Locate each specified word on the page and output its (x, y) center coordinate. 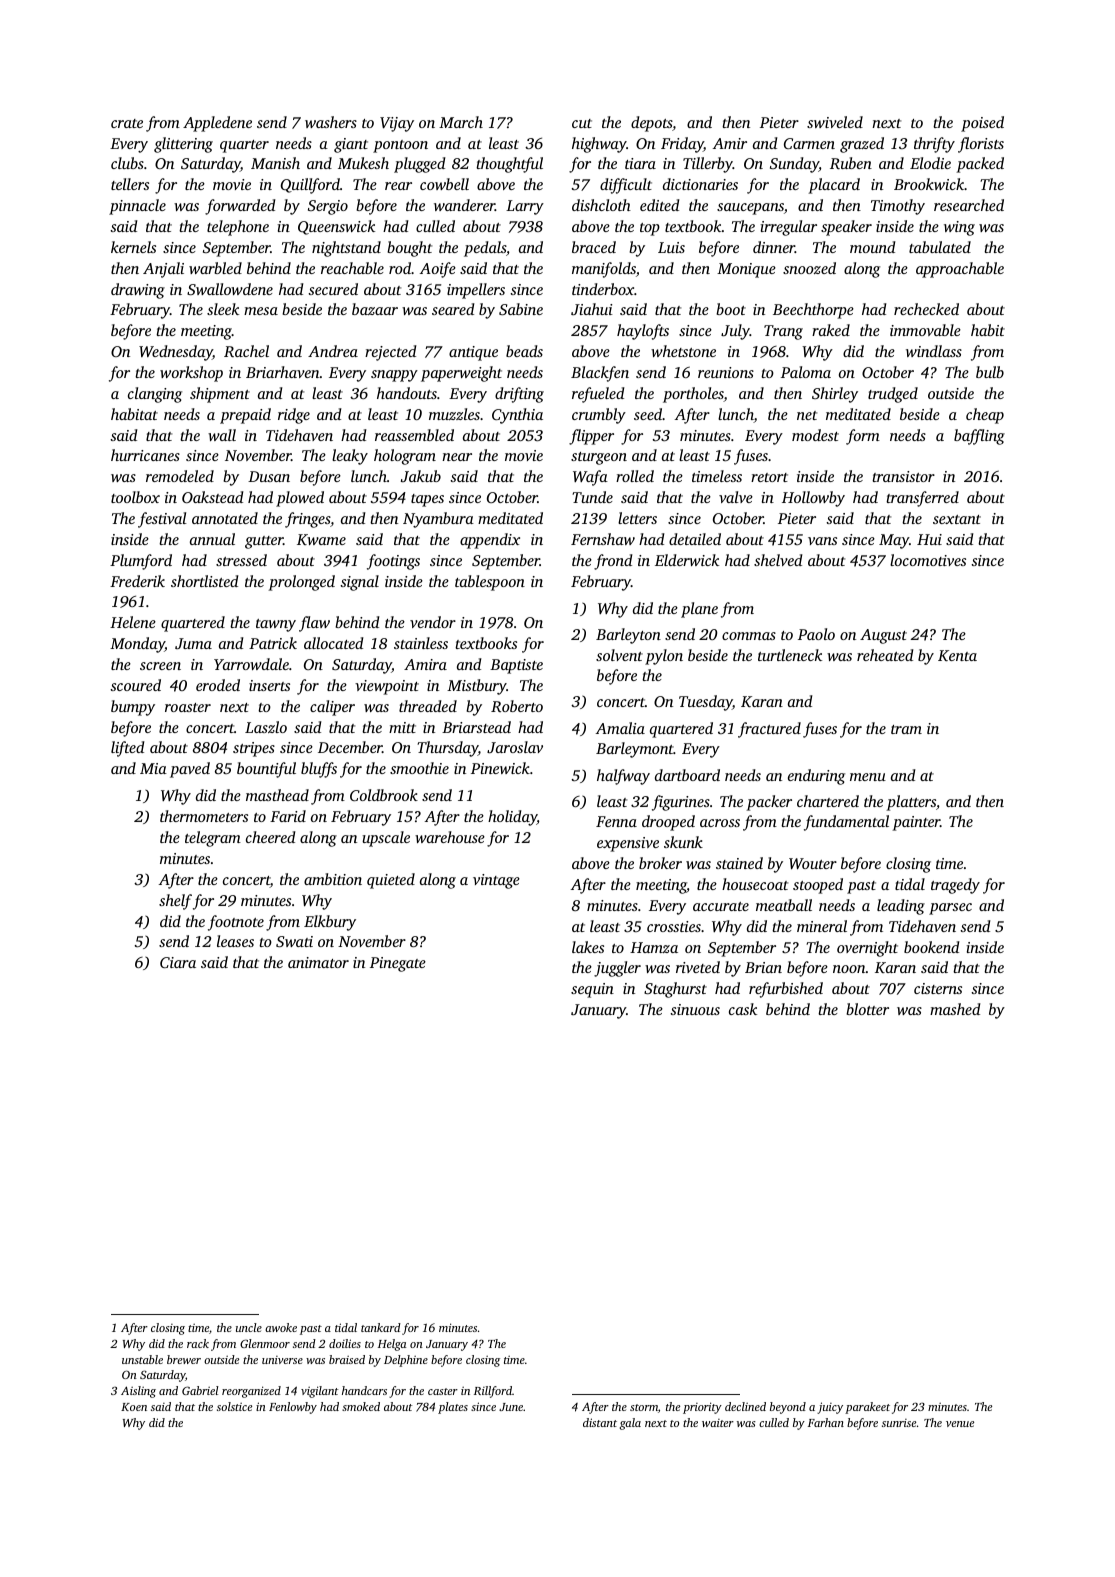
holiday (512, 818)
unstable (142, 1359)
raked (831, 330)
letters (637, 518)
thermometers (204, 816)
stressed (241, 560)
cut (582, 123)
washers (331, 122)
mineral (822, 926)
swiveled (835, 122)
